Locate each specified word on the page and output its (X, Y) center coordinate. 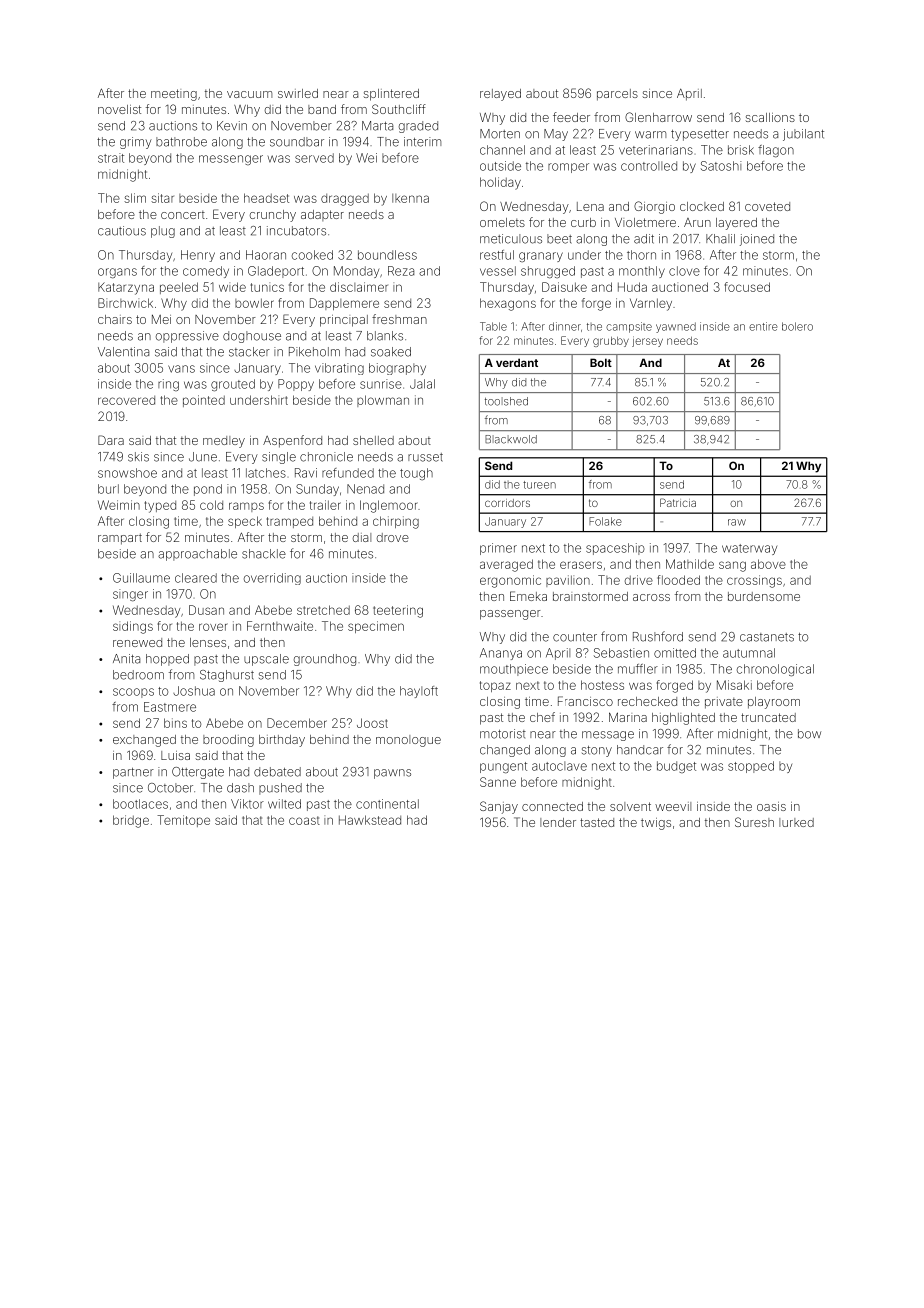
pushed (280, 789)
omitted (675, 653)
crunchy (273, 216)
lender (558, 822)
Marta (377, 126)
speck (245, 522)
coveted (767, 206)
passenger (510, 615)
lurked (796, 822)
